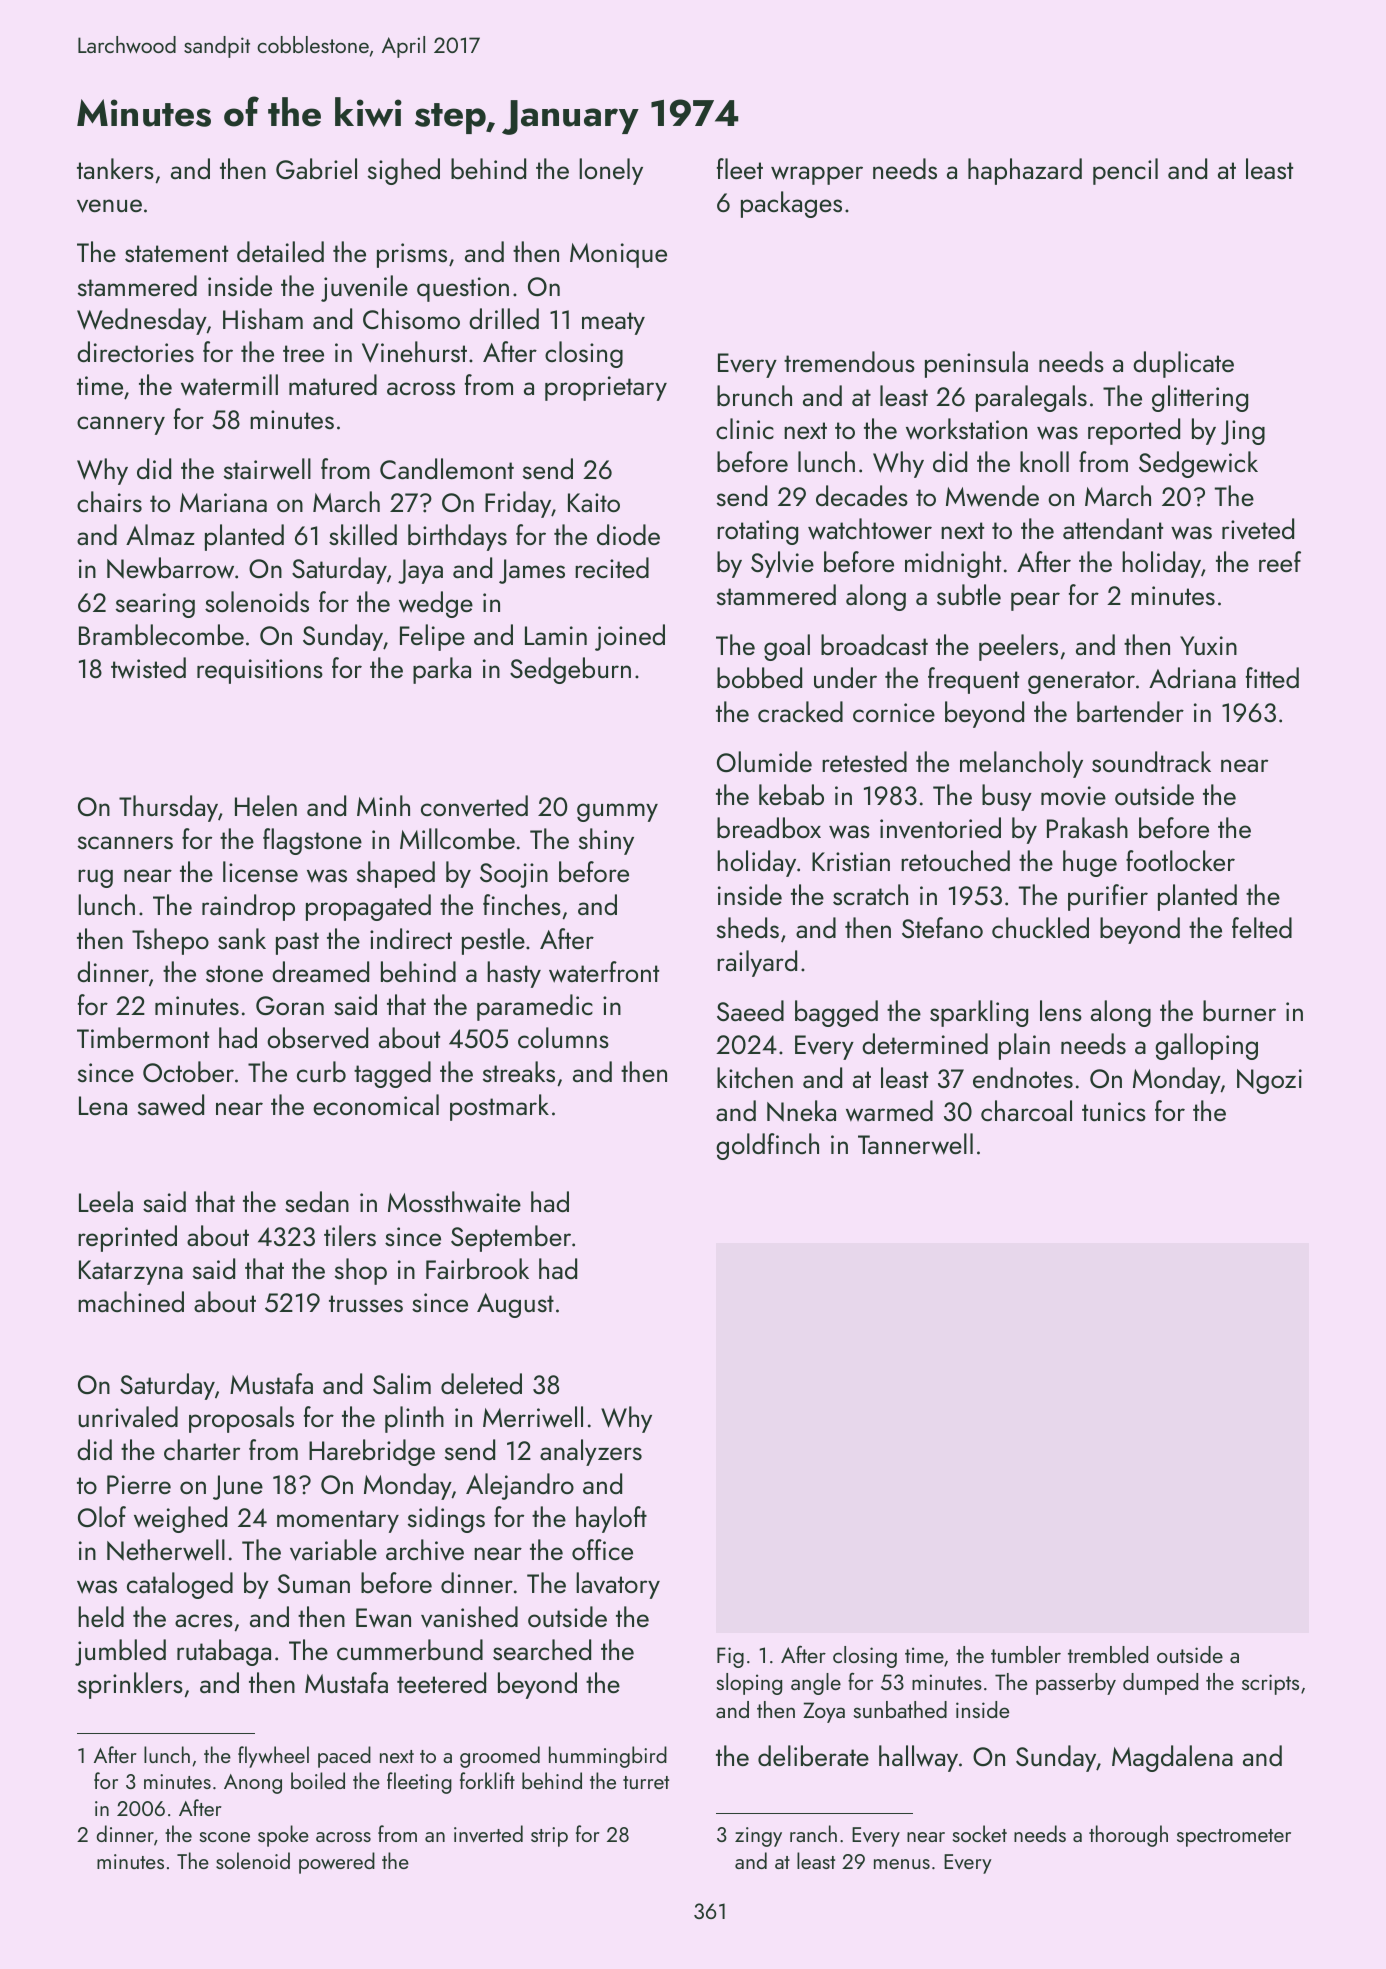 This screenshot has width=1386, height=1969. What do you see at coordinates (316, 168) in the screenshot?
I see `Gabriel` at bounding box center [316, 168].
